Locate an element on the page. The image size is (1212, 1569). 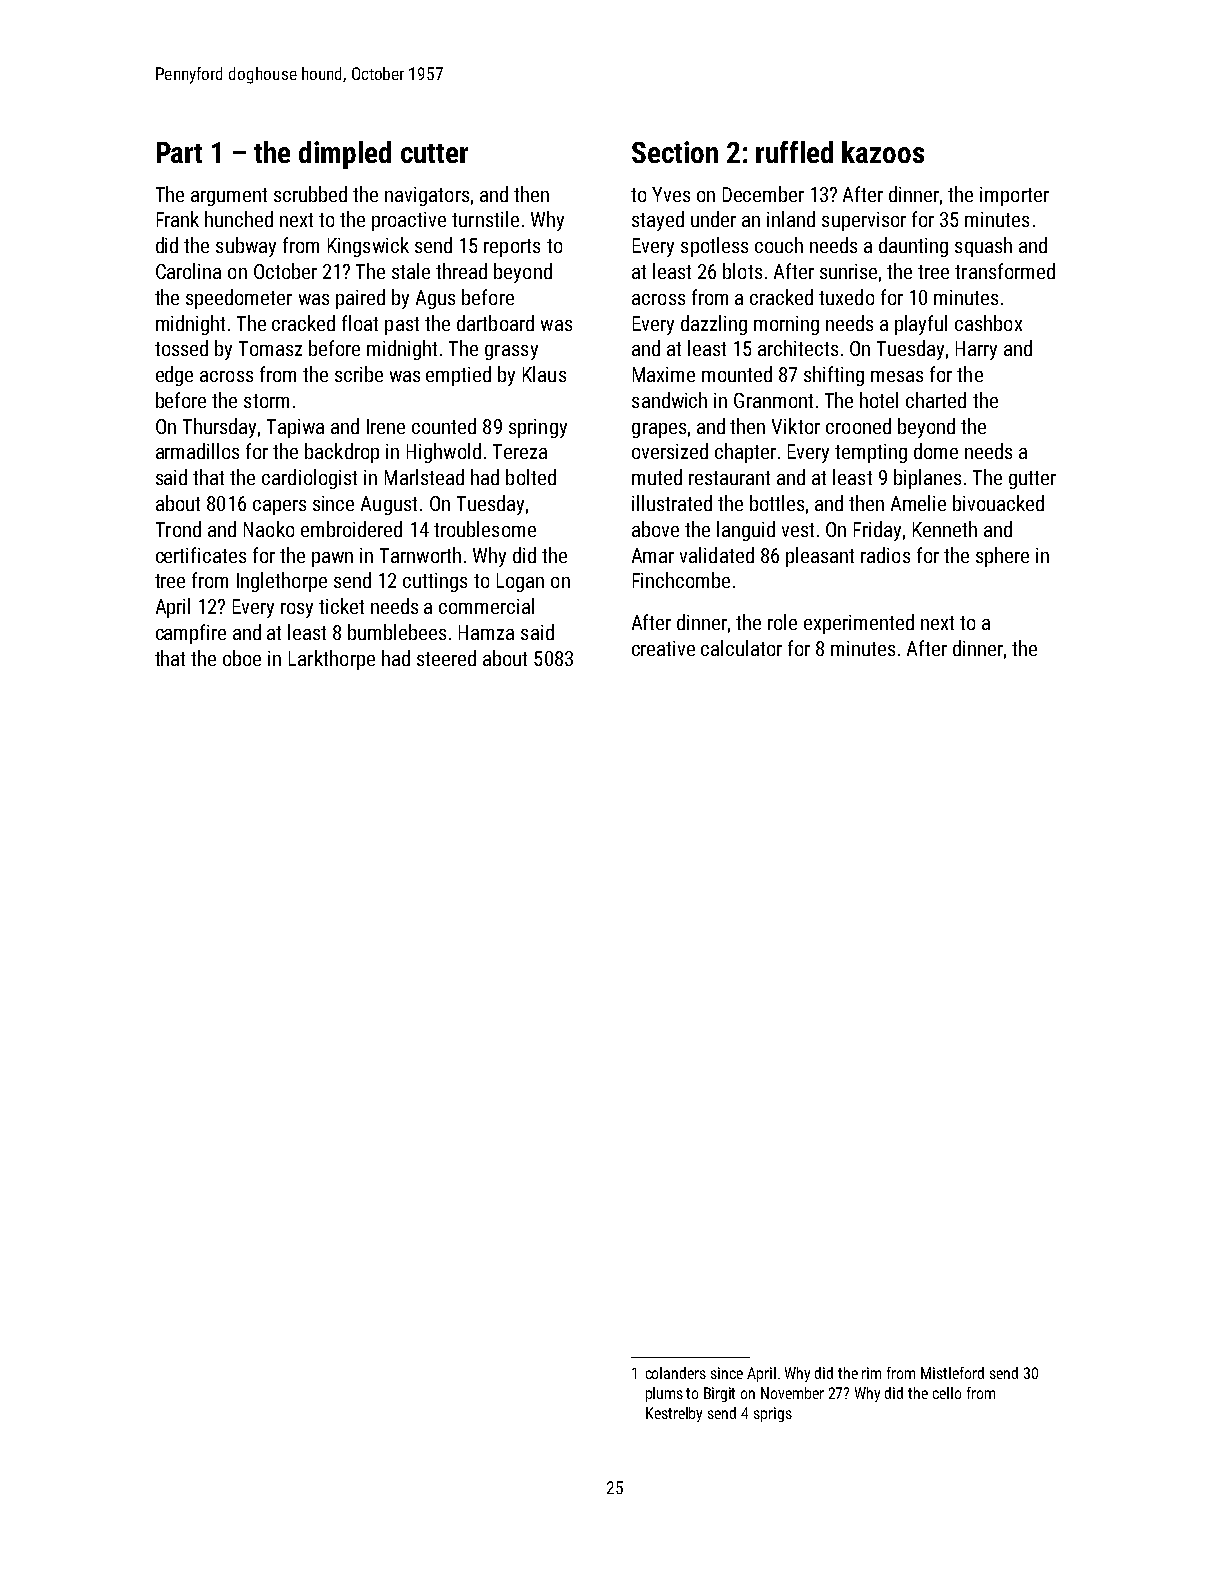
capers is located at coordinates (279, 507).
